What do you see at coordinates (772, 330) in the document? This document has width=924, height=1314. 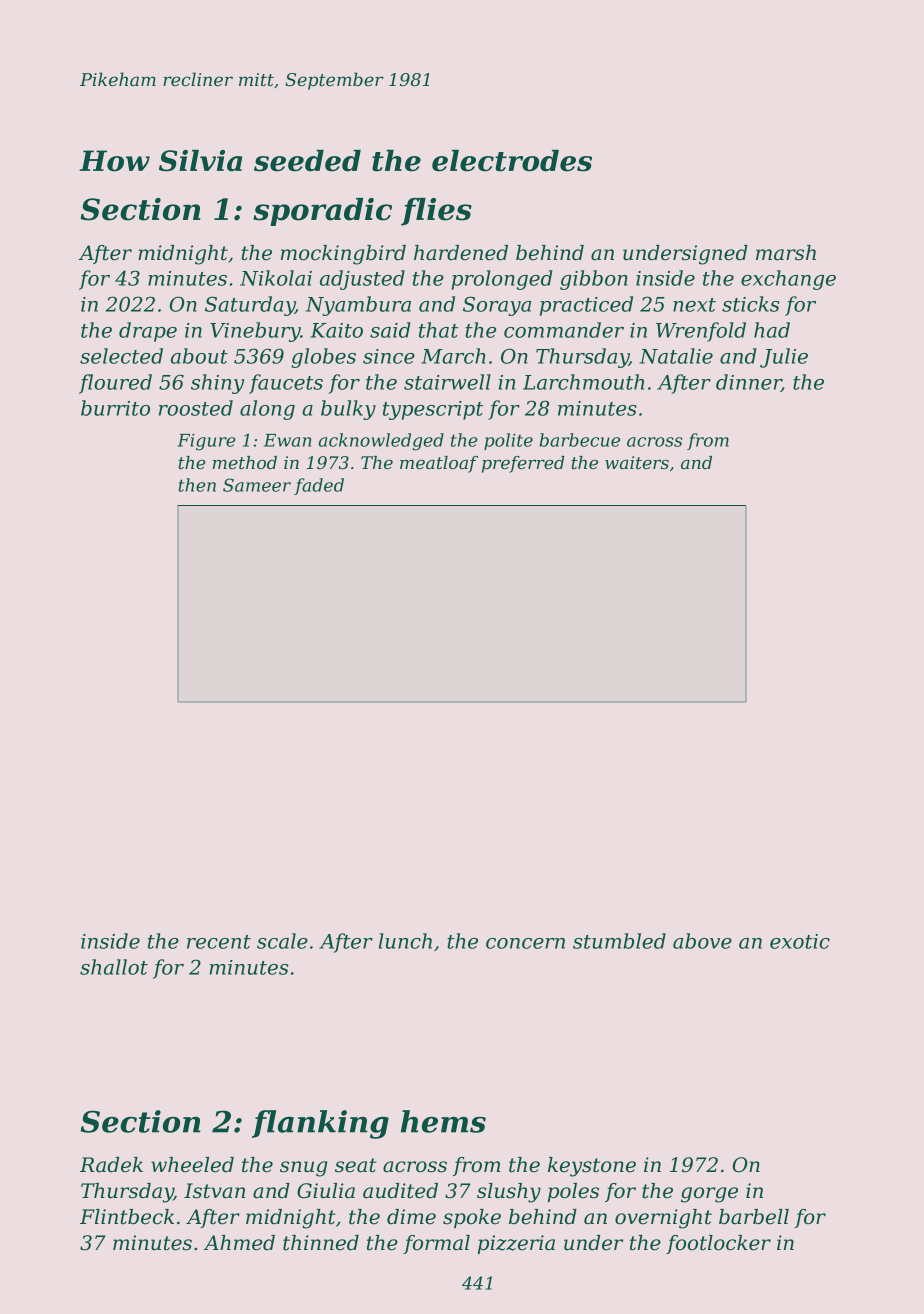 I see `had` at bounding box center [772, 330].
